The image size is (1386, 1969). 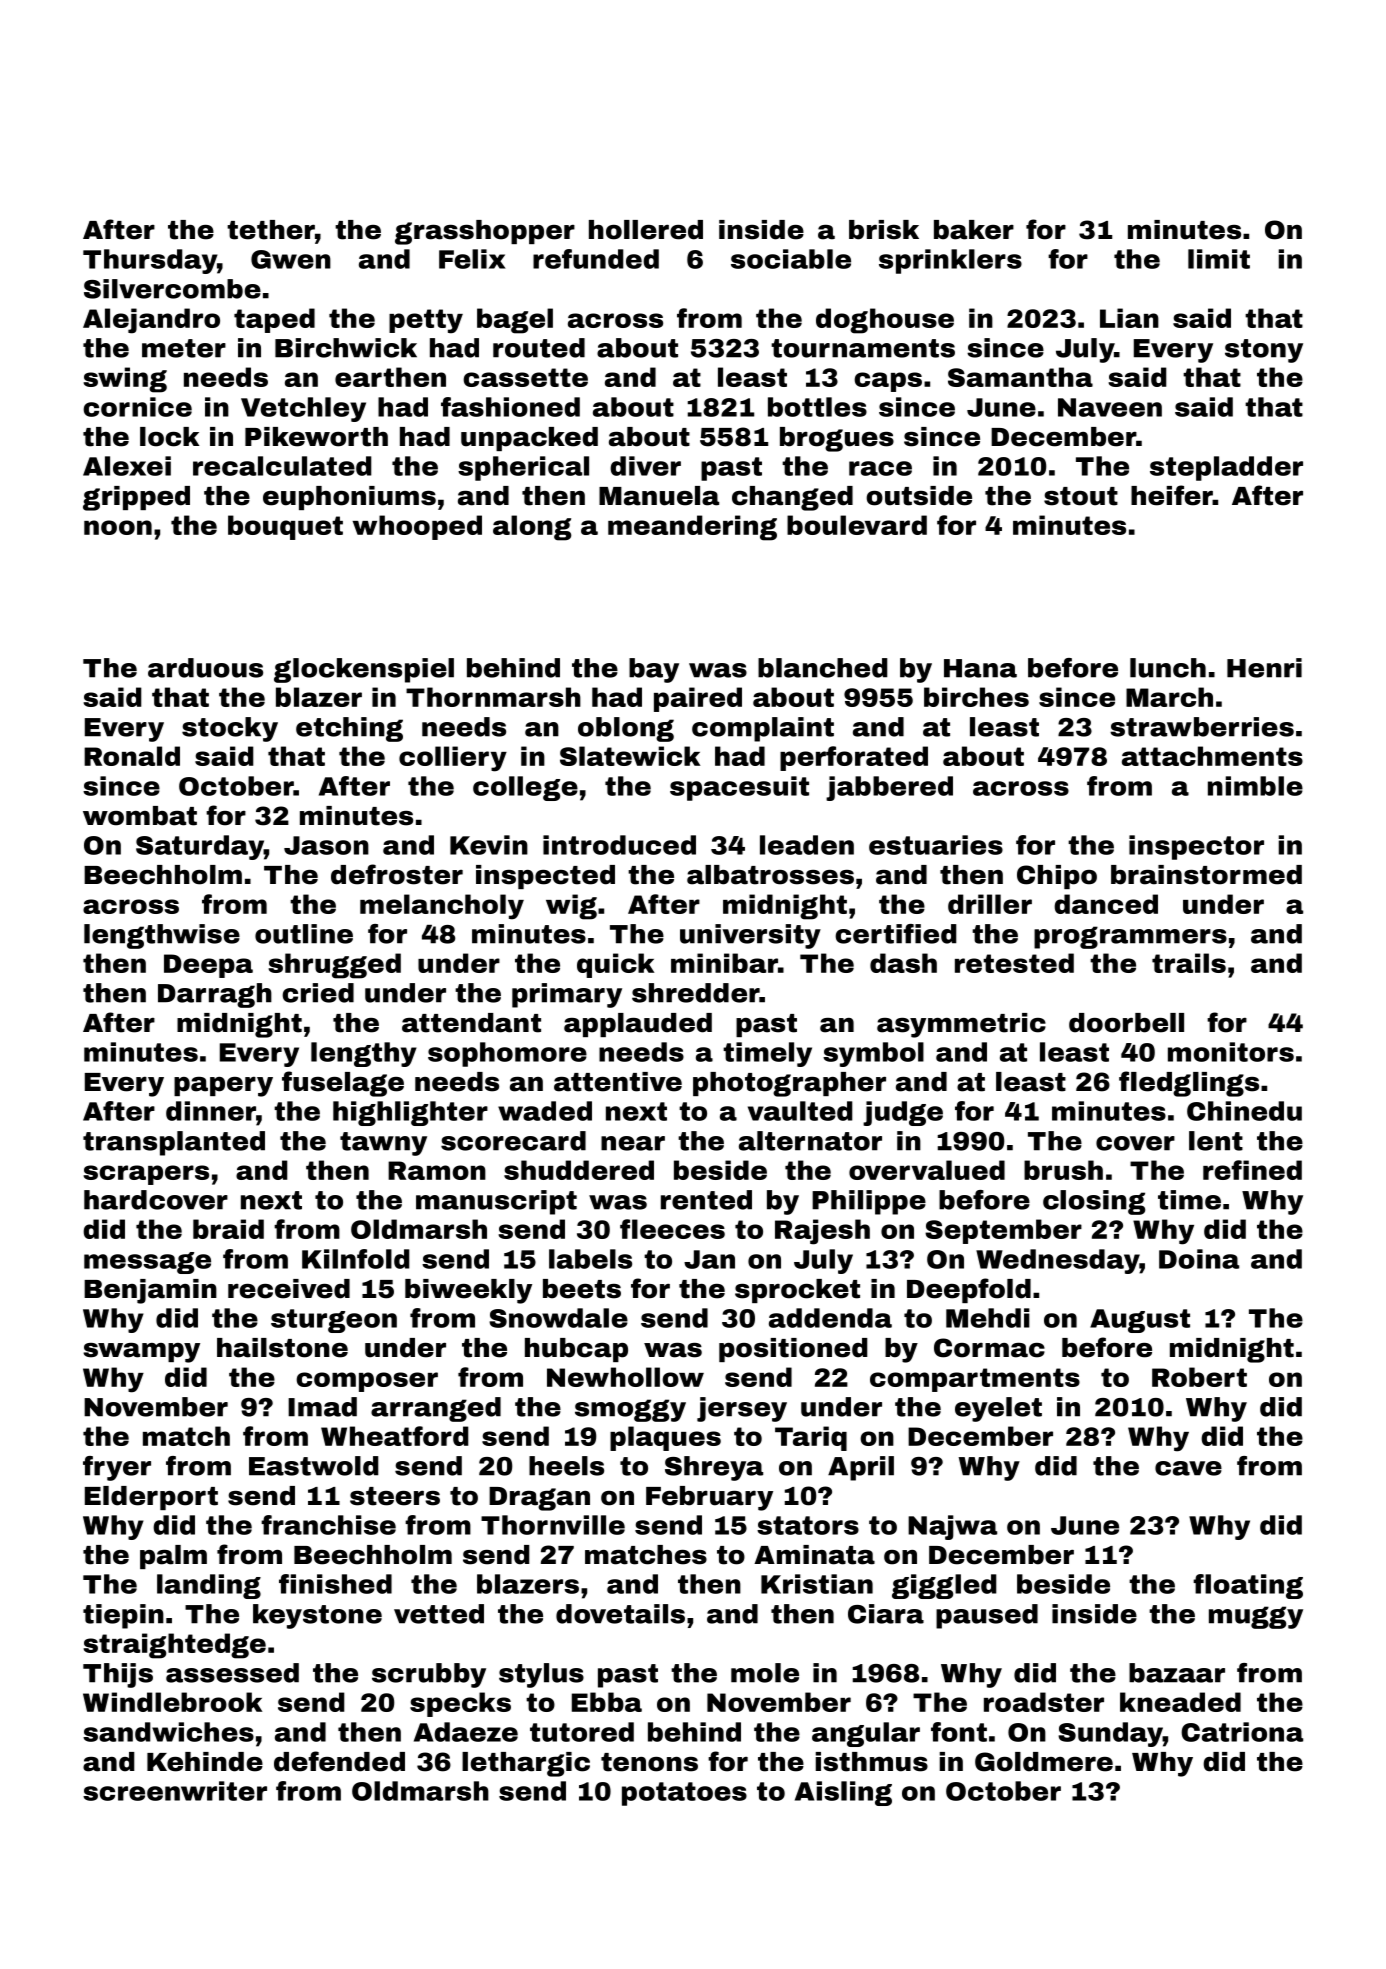 I want to click on retested, so click(x=1014, y=963).
